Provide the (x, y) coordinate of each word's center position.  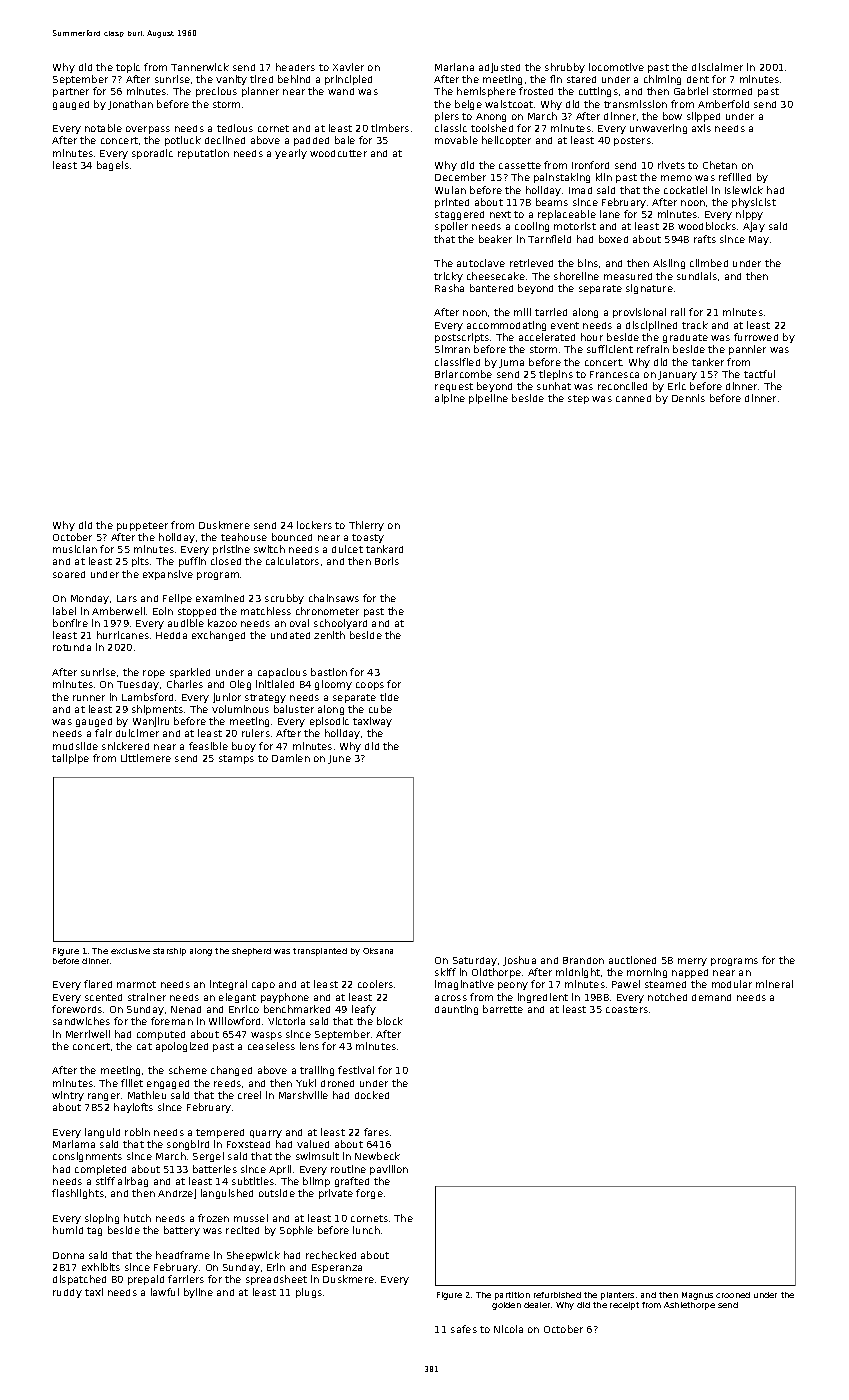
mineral (774, 984)
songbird (188, 1145)
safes (464, 1329)
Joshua (519, 961)
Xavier (348, 67)
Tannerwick (200, 67)
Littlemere (146, 758)
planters (617, 1296)
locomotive (616, 67)
